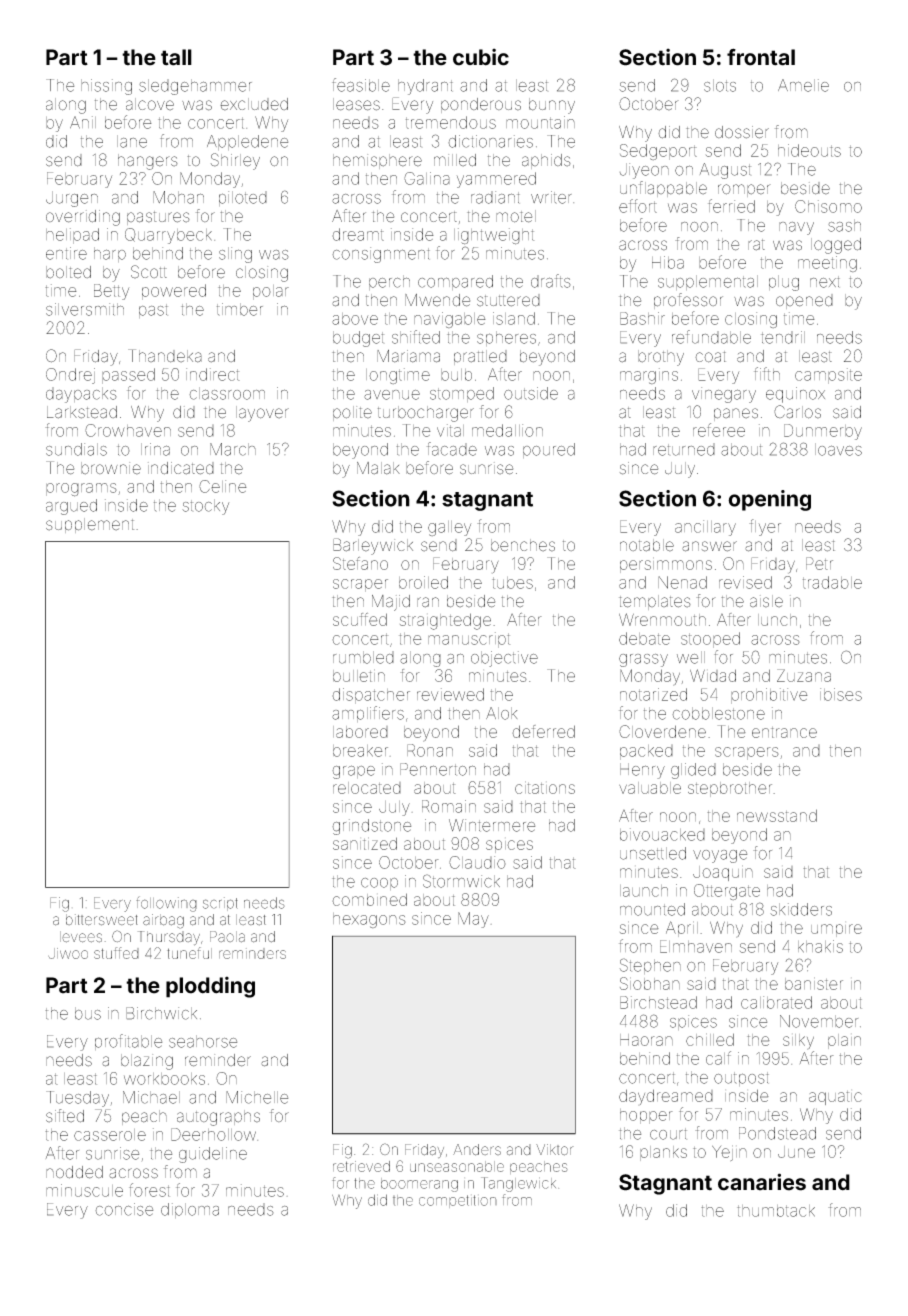 The image size is (908, 1316). Describe the element at coordinates (646, 1116) in the screenshot. I see `hopper` at that location.
